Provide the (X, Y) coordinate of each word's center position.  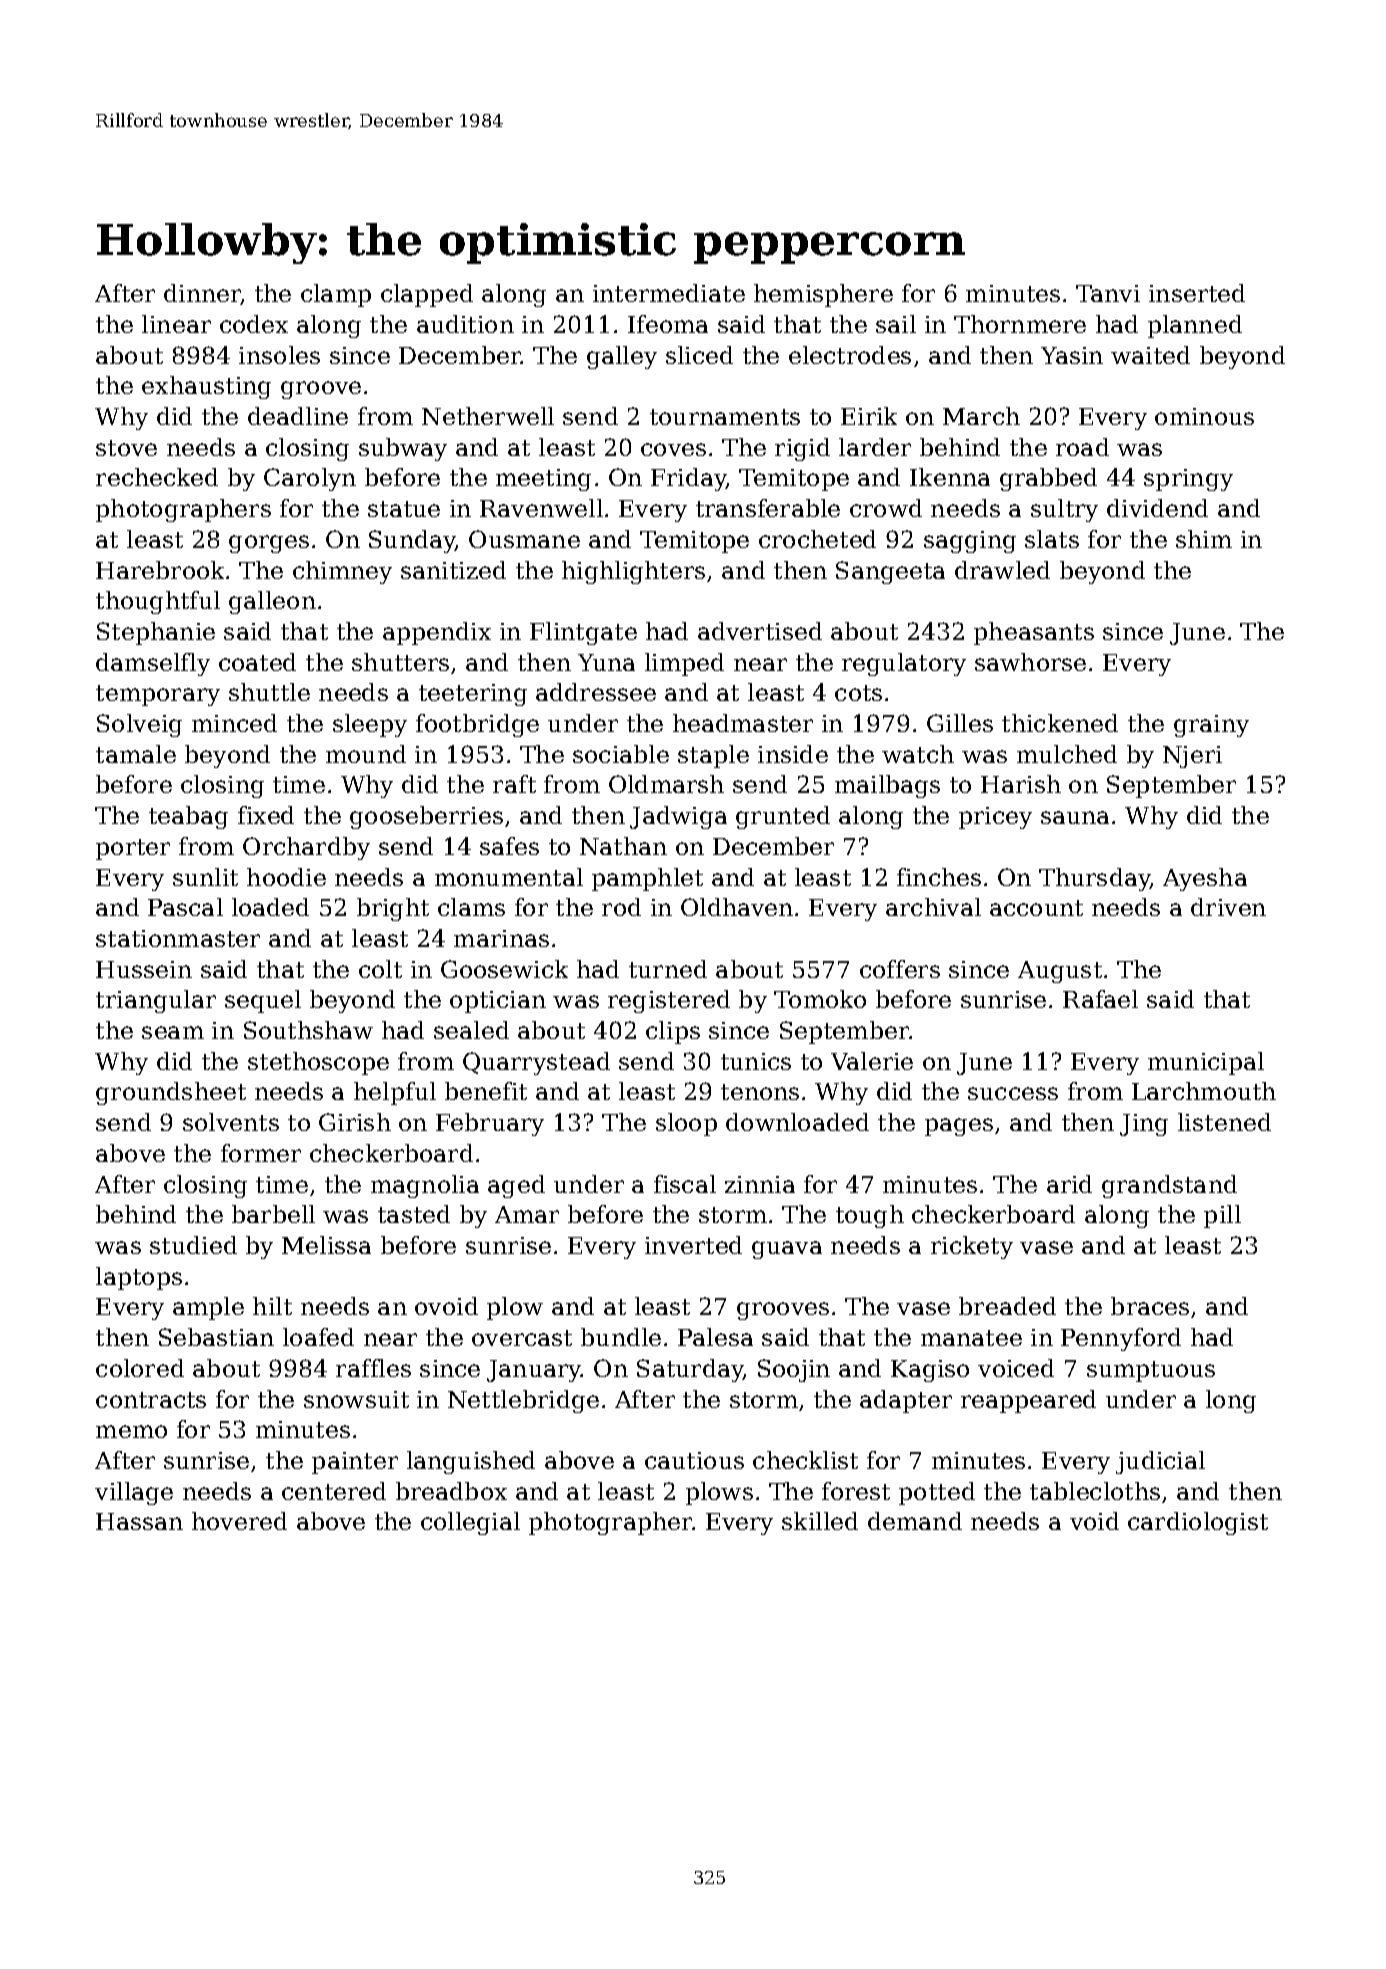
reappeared (1028, 1401)
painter (355, 1463)
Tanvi (1108, 293)
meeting (543, 480)
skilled (820, 1521)
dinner (202, 294)
